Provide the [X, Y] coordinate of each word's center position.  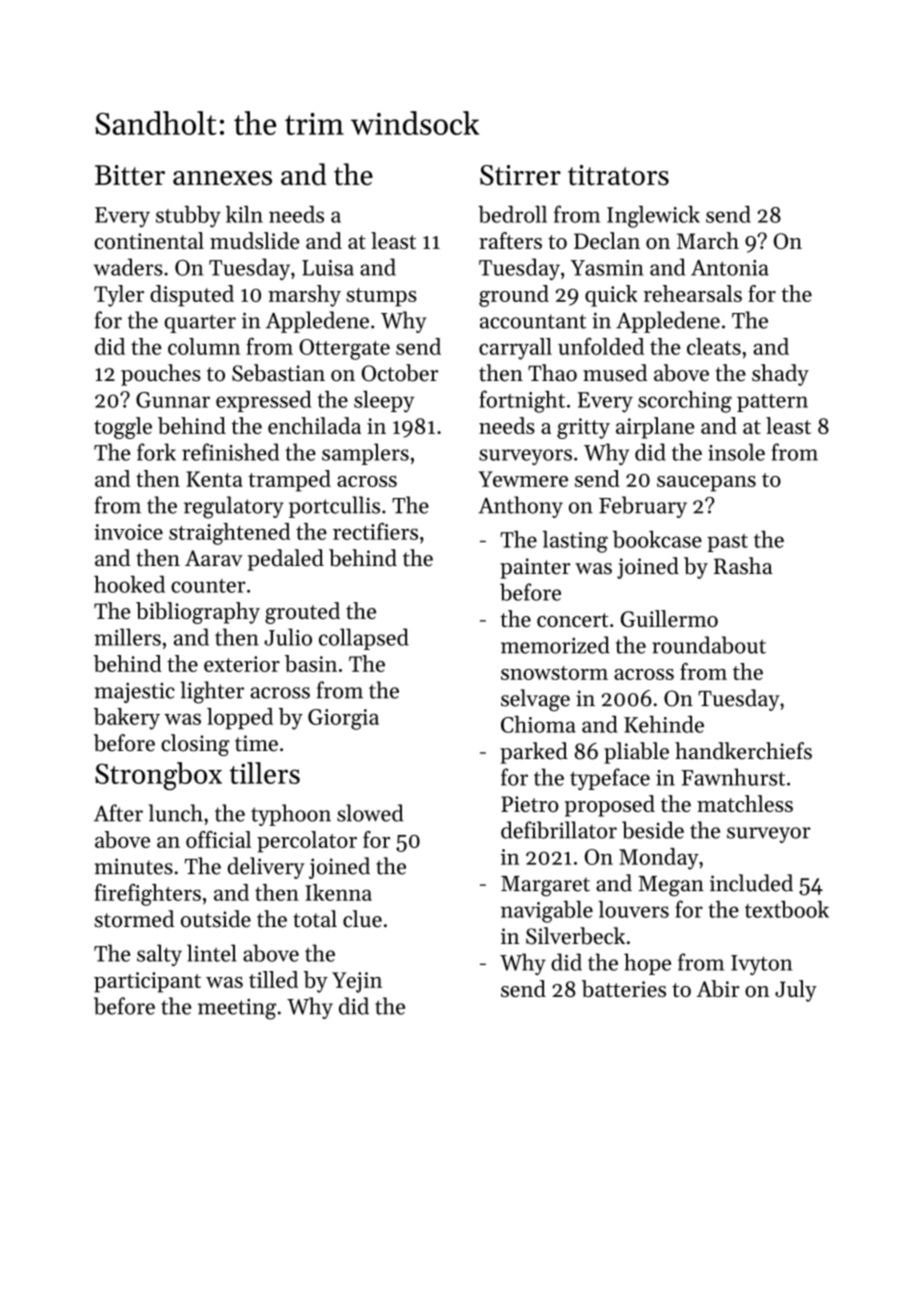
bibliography [198, 613]
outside [216, 919]
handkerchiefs [743, 751]
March [708, 240]
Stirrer [520, 175]
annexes [222, 178]
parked [534, 753]
